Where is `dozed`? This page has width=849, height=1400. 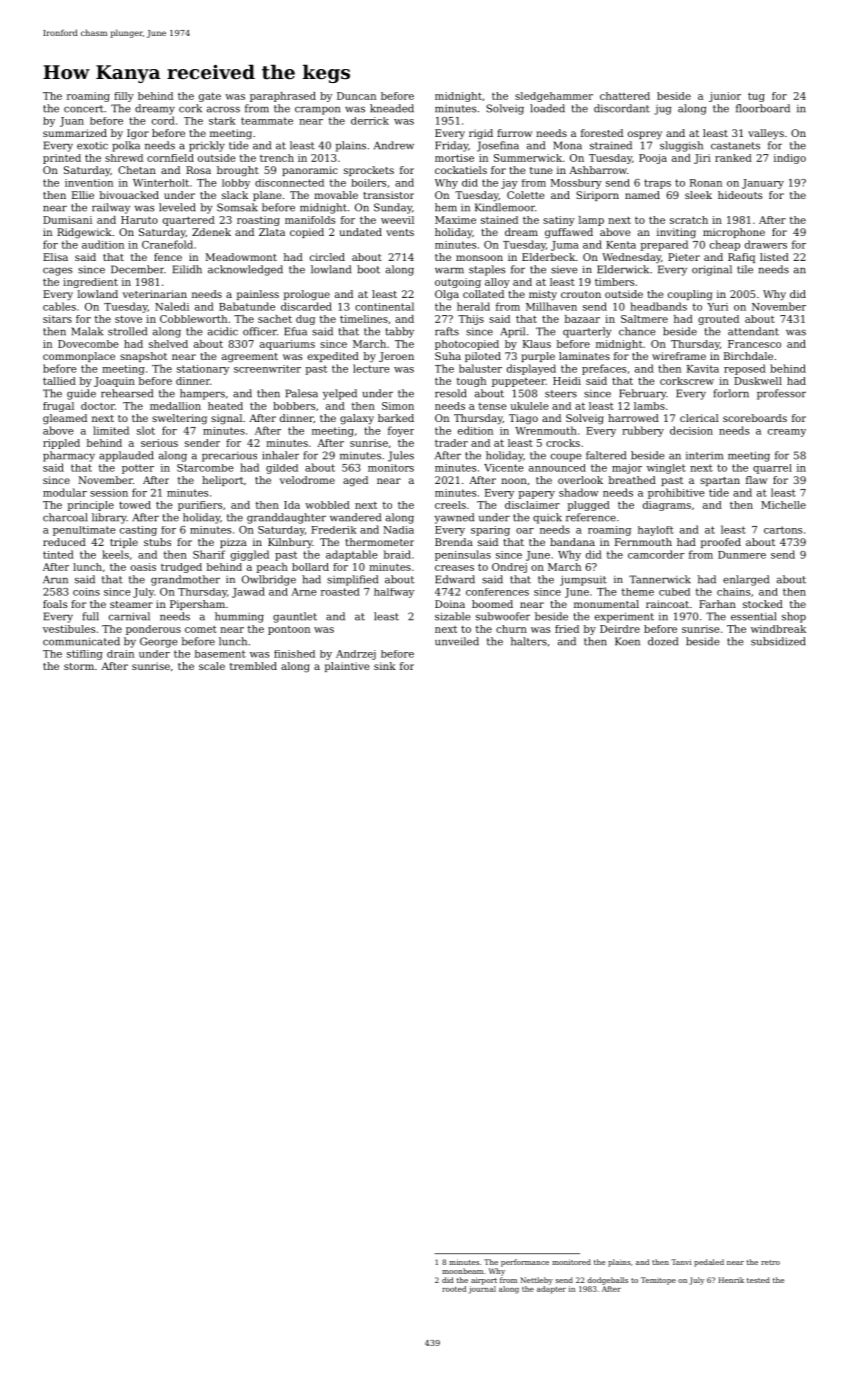 dozed is located at coordinates (663, 641).
